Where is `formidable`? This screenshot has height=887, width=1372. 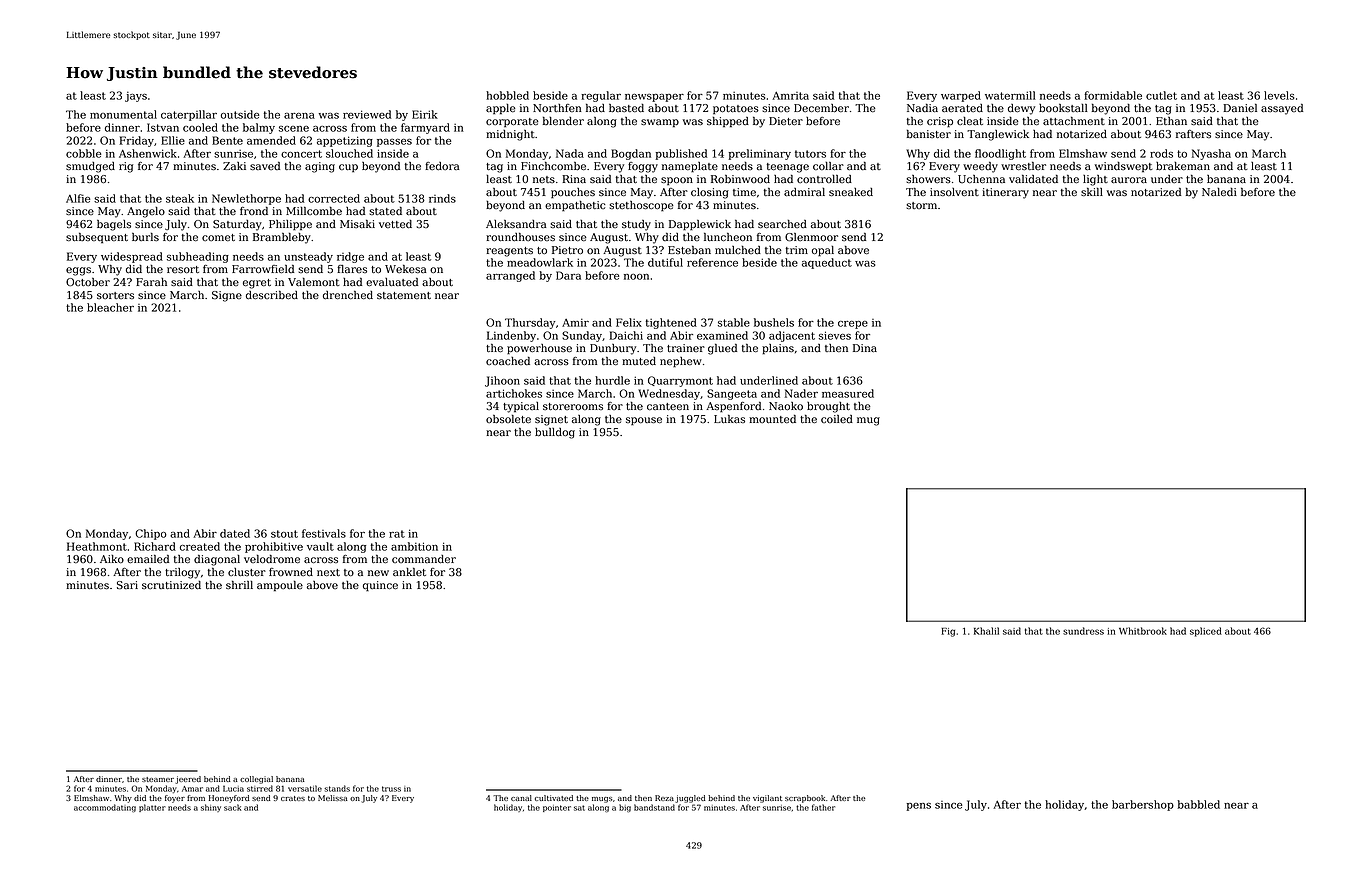
formidable is located at coordinates (1113, 95).
